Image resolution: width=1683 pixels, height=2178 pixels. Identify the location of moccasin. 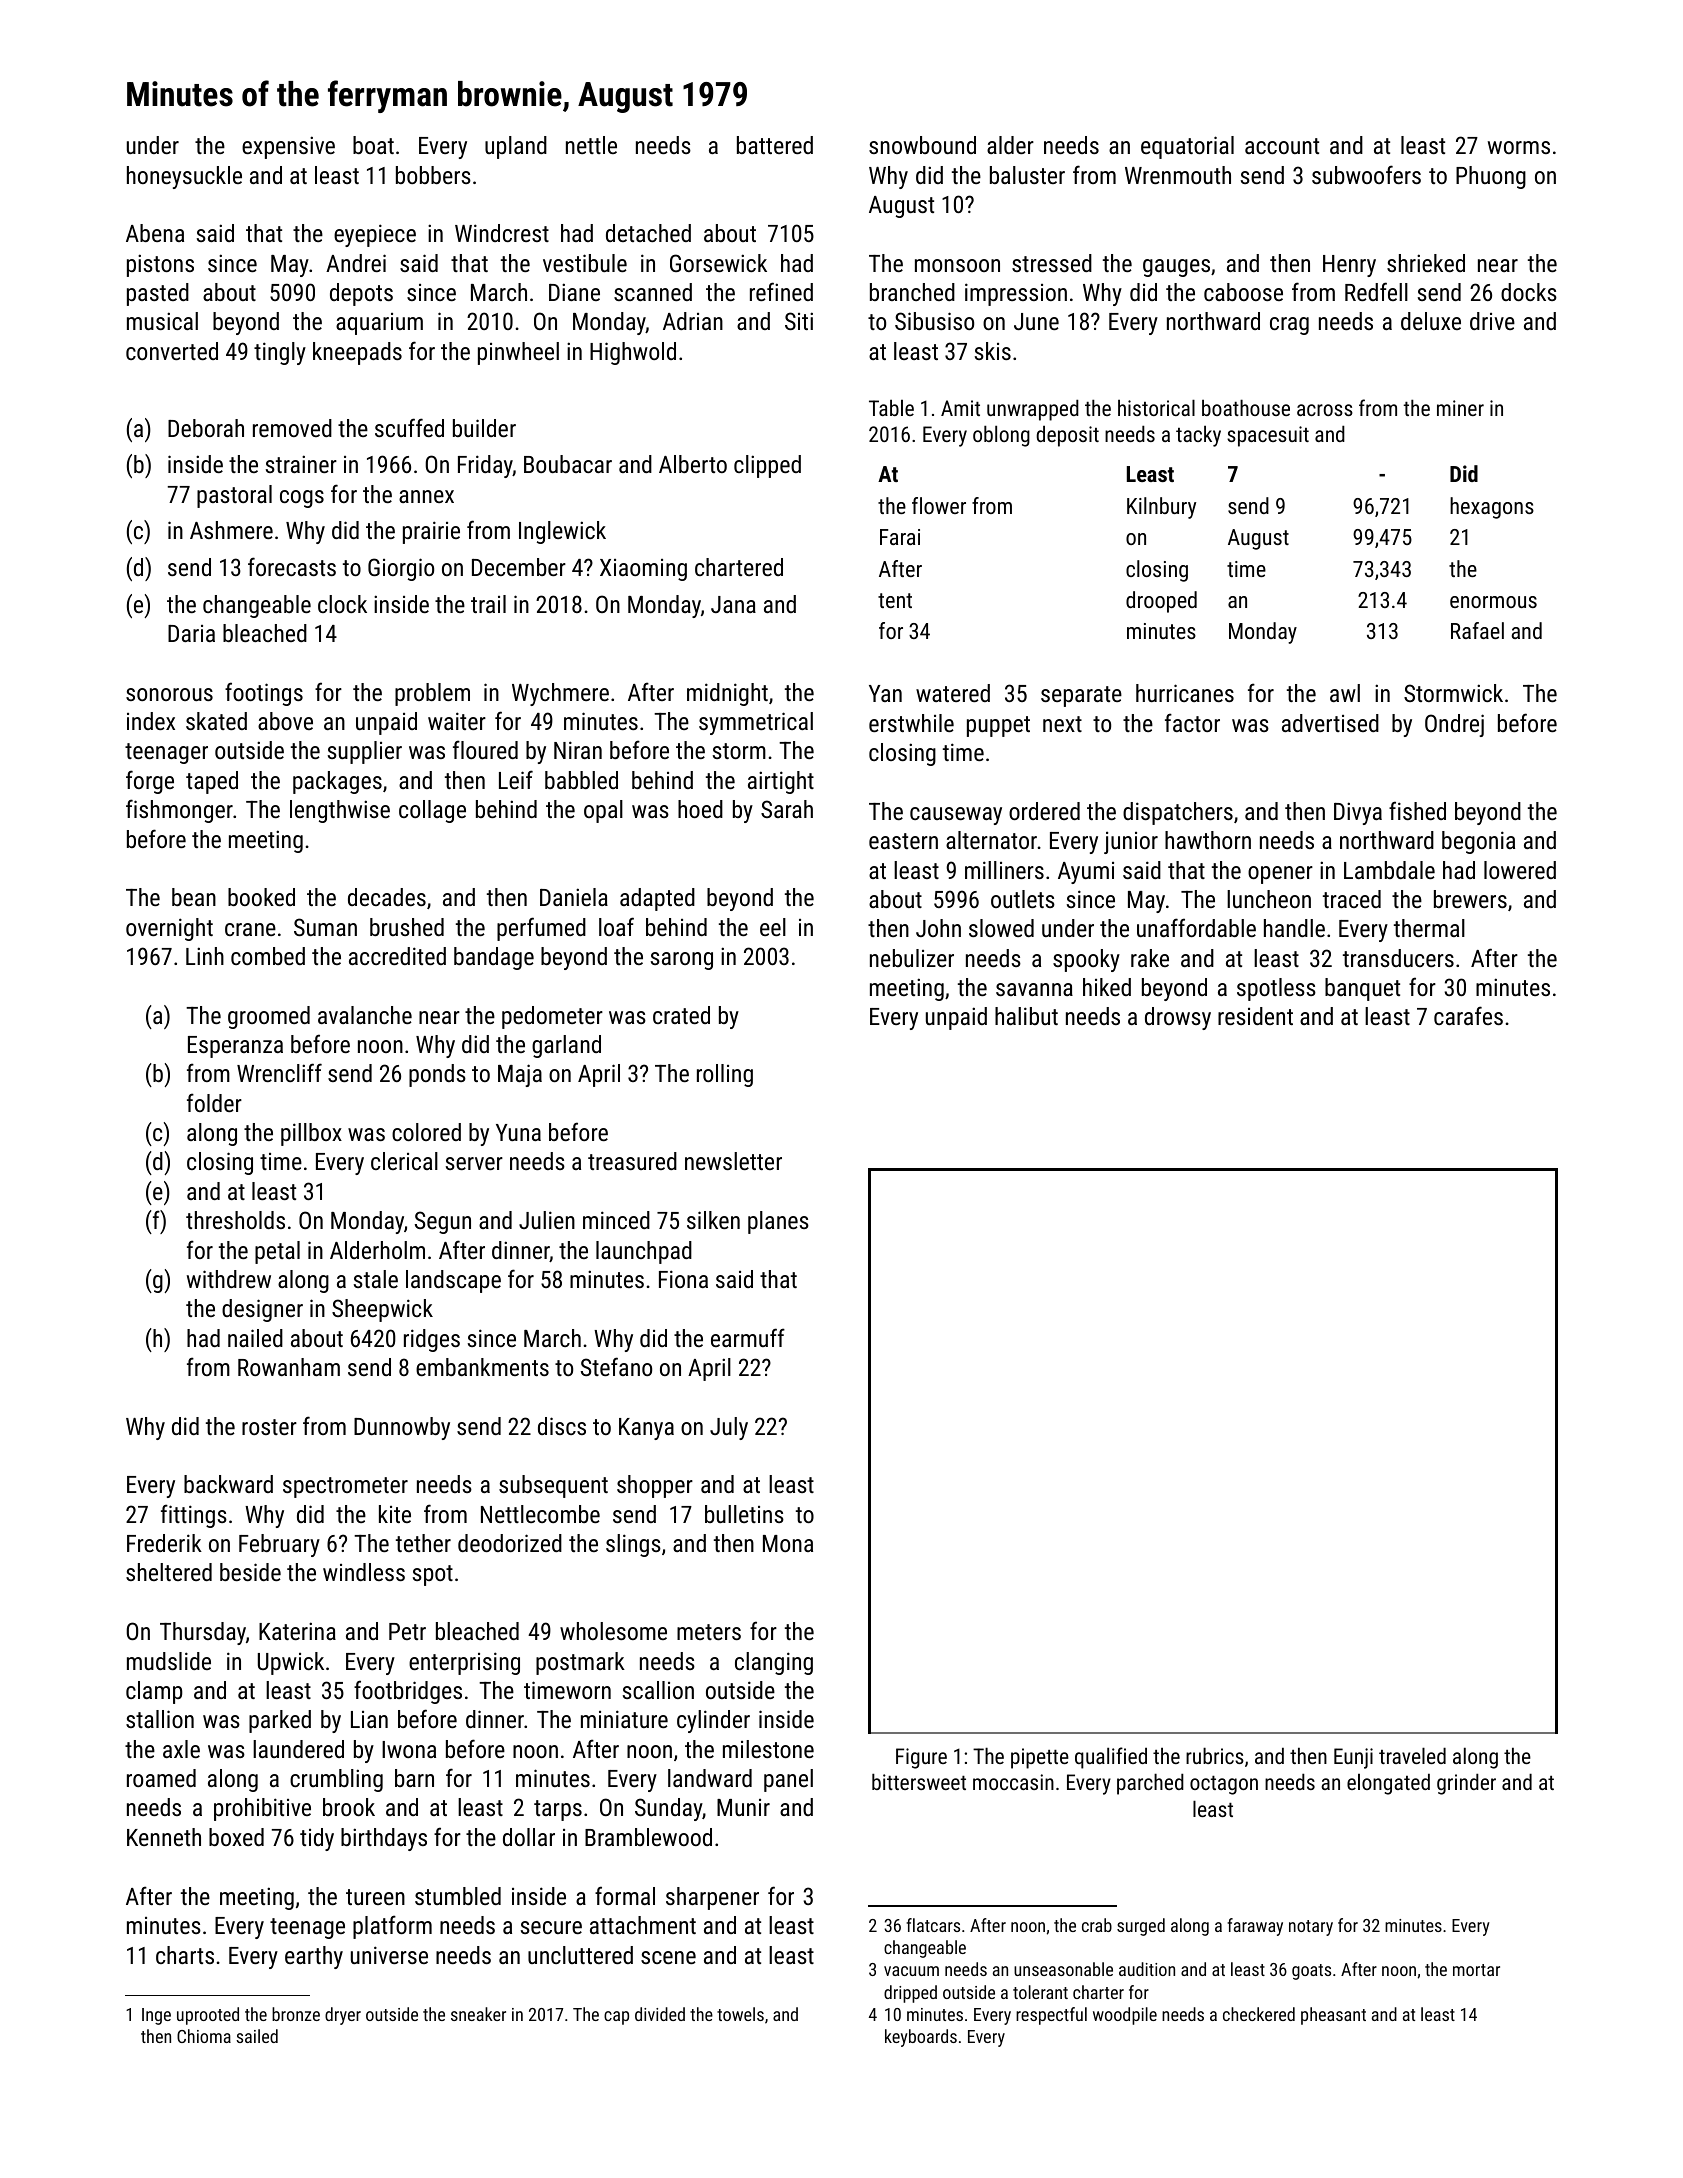
(1013, 1782).
